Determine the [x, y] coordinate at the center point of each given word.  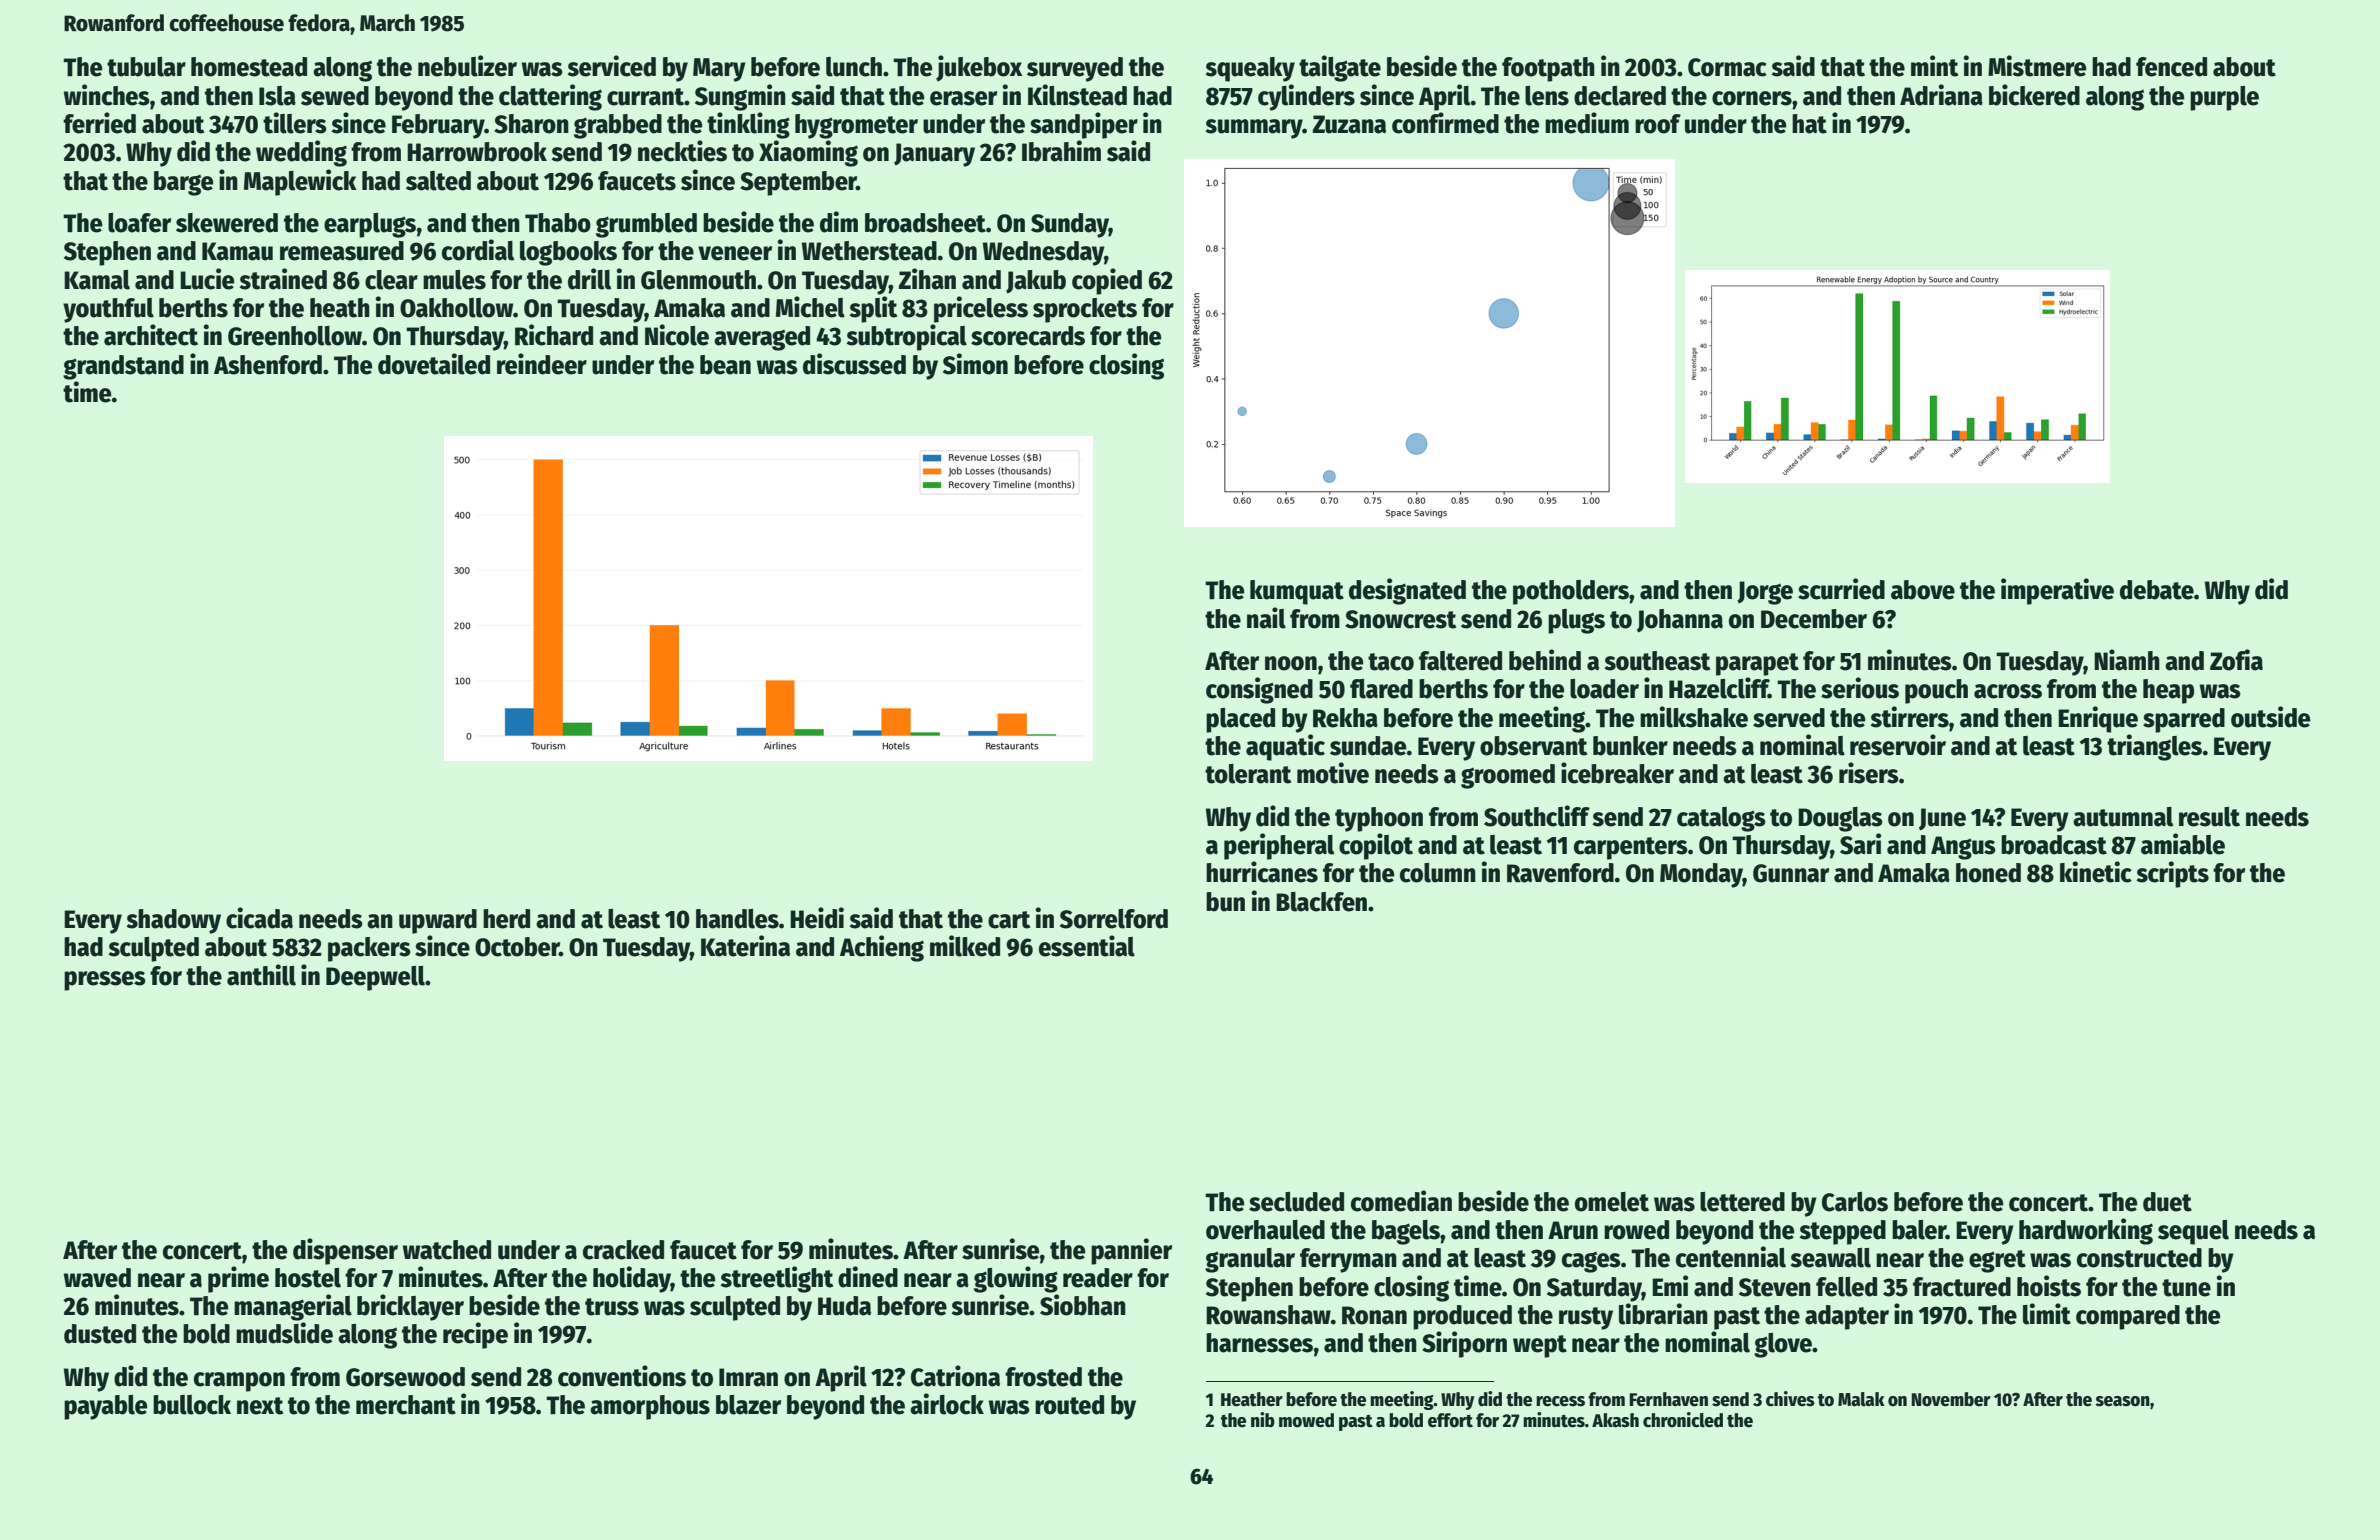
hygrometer [856, 126]
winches [107, 95]
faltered [1460, 661]
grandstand [123, 367]
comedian [1401, 1201]
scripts [2172, 874]
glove [1783, 1345]
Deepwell [375, 978]
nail [1266, 618]
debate [2157, 590]
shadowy [173, 921]
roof [1658, 124]
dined [868, 1277]
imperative [2057, 591]
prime [238, 1279]
